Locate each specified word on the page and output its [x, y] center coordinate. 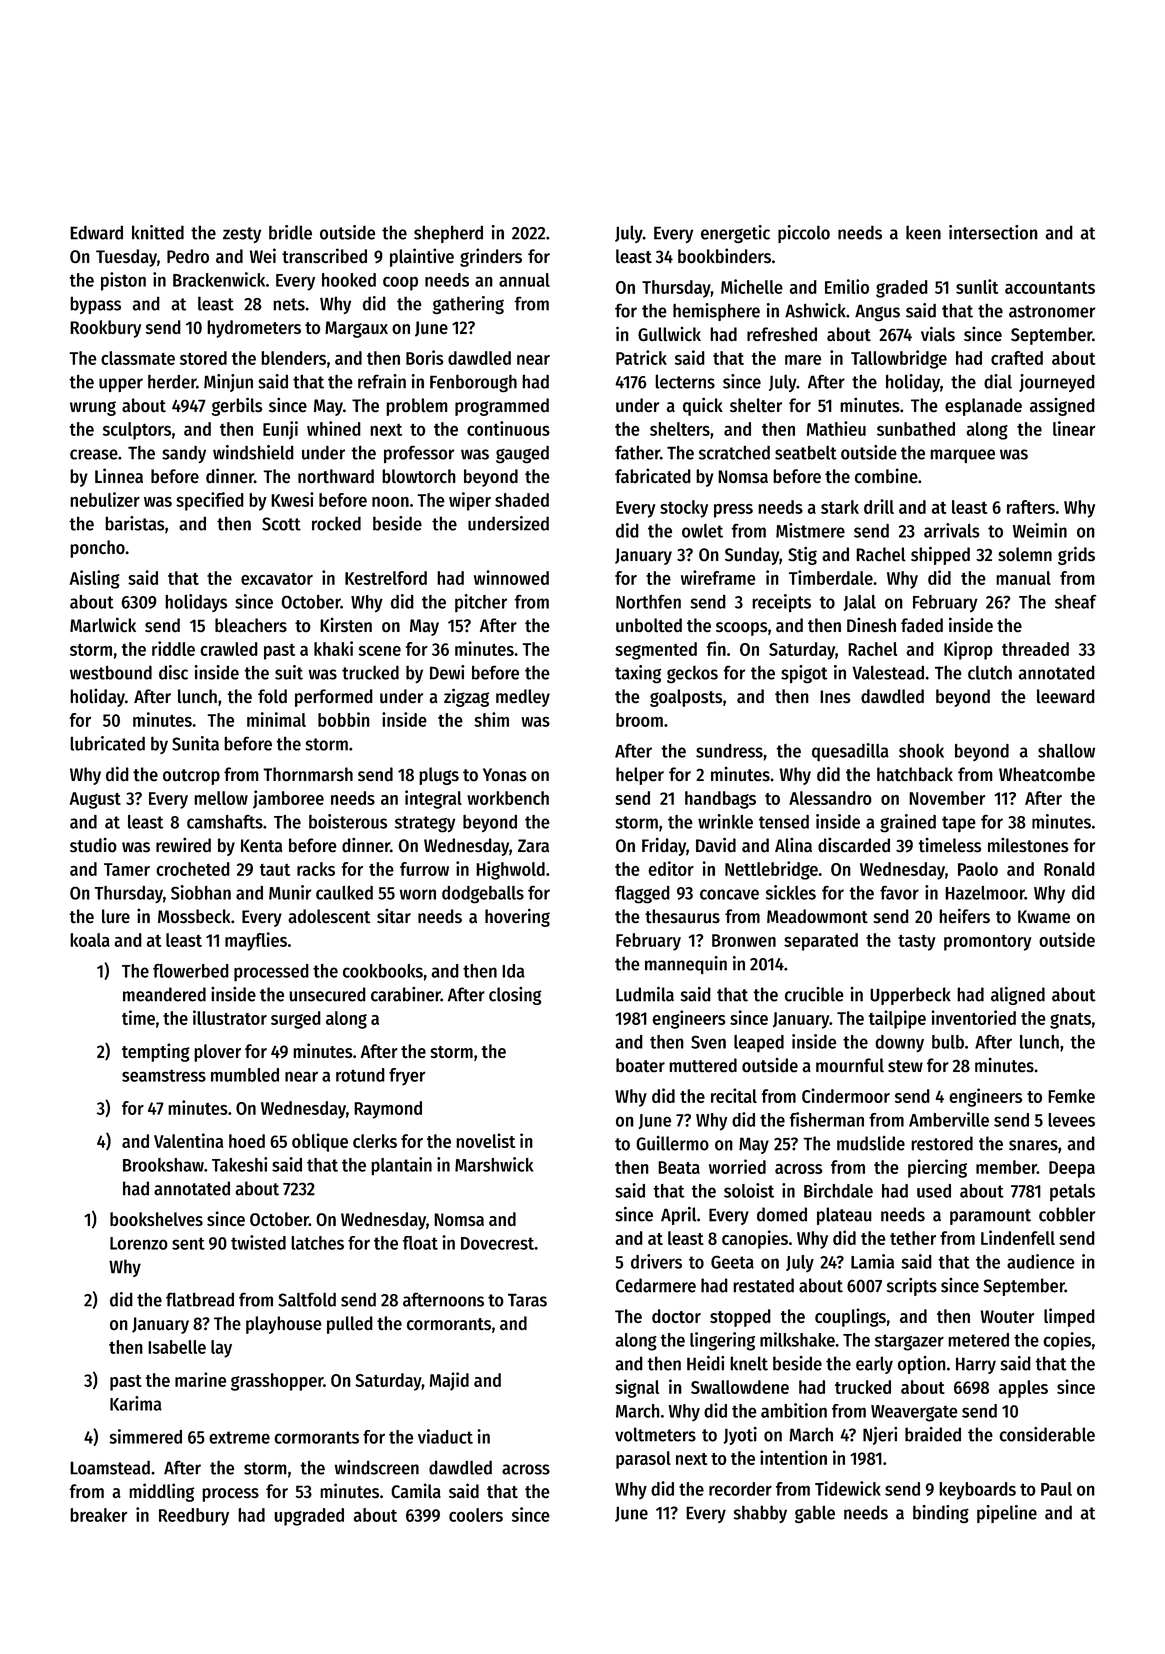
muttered [703, 1065]
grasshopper [277, 1382]
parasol [643, 1460]
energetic [735, 234]
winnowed [511, 577]
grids [1076, 555]
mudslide [871, 1143]
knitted [158, 232]
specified [210, 501]
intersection [993, 232]
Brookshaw [163, 1165]
